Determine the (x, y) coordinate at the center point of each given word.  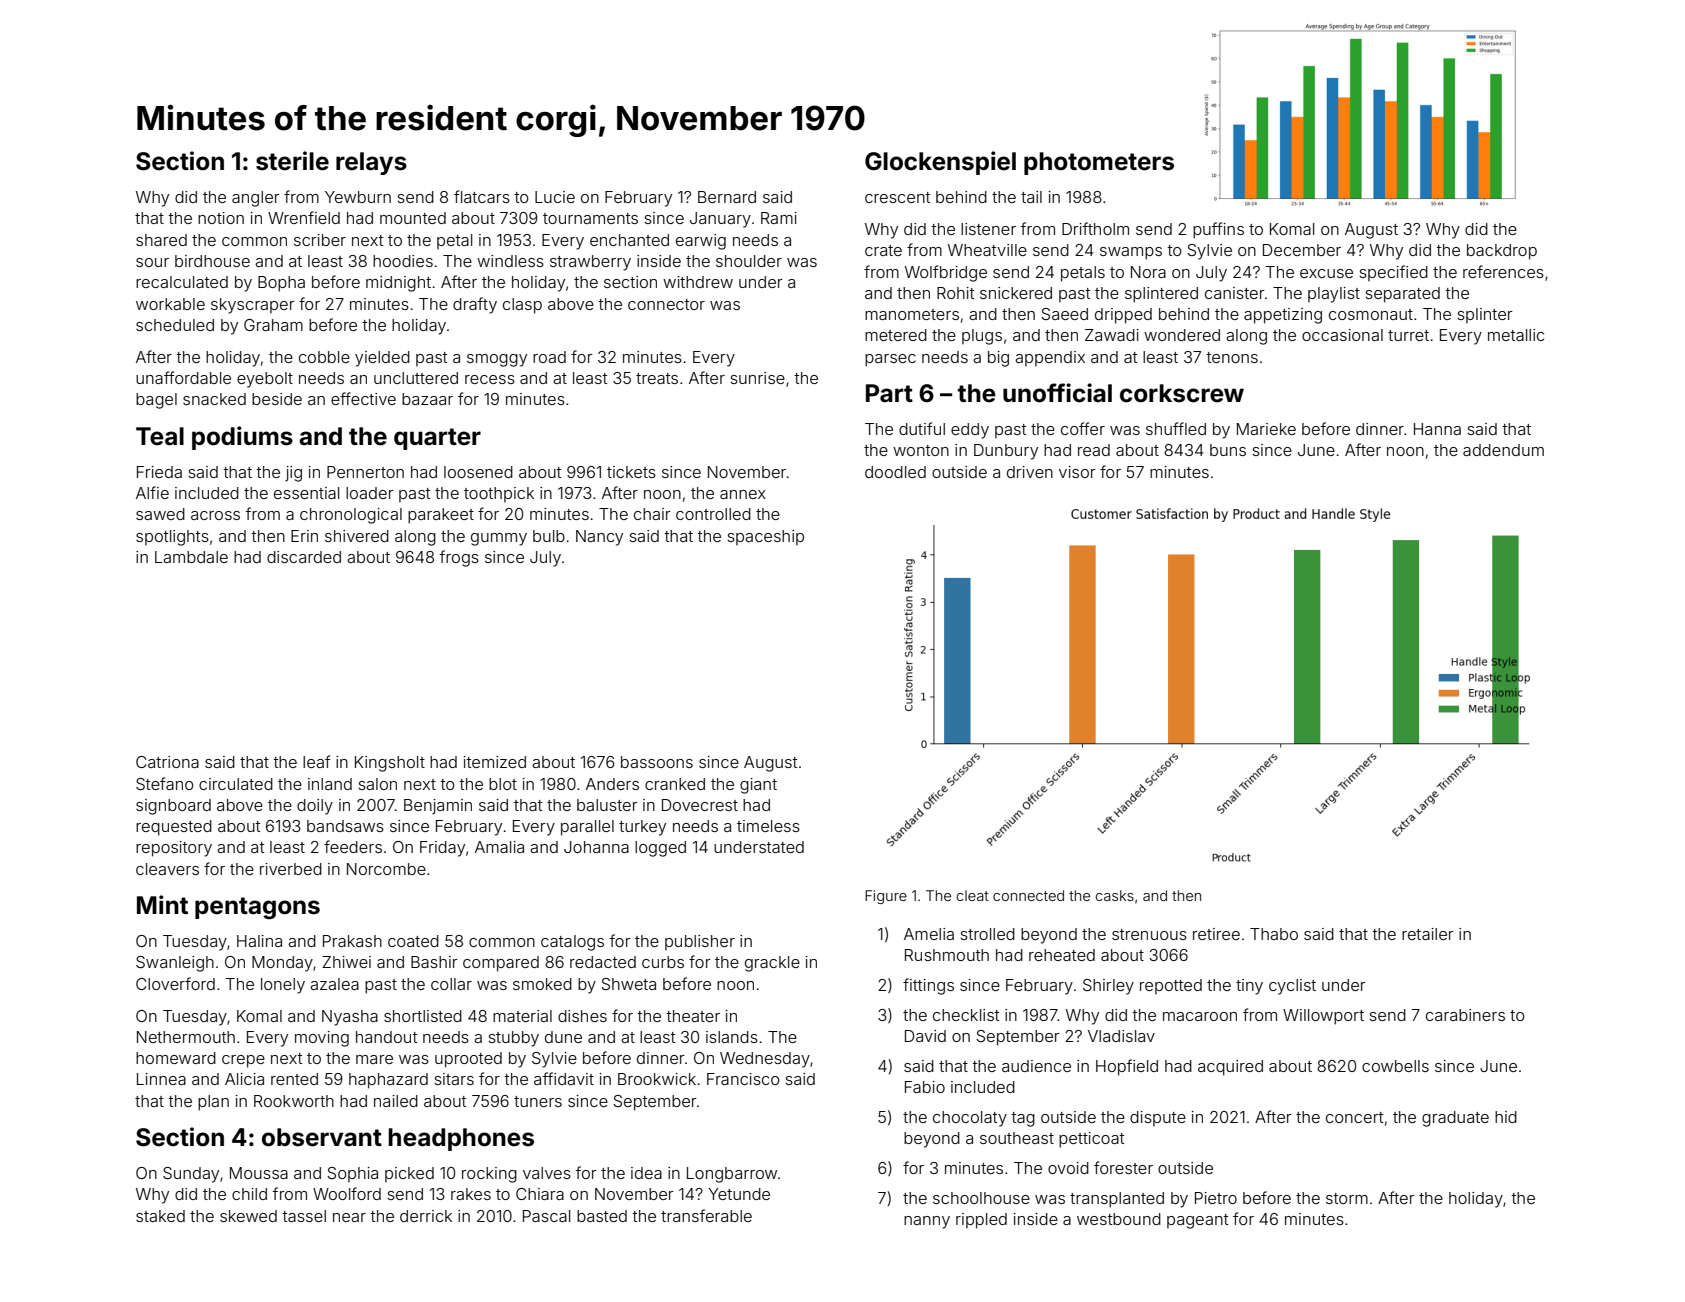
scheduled (175, 325)
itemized (495, 762)
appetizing (1283, 316)
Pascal (546, 1216)
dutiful (922, 428)
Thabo (1274, 934)
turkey (642, 828)
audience (1036, 1066)
